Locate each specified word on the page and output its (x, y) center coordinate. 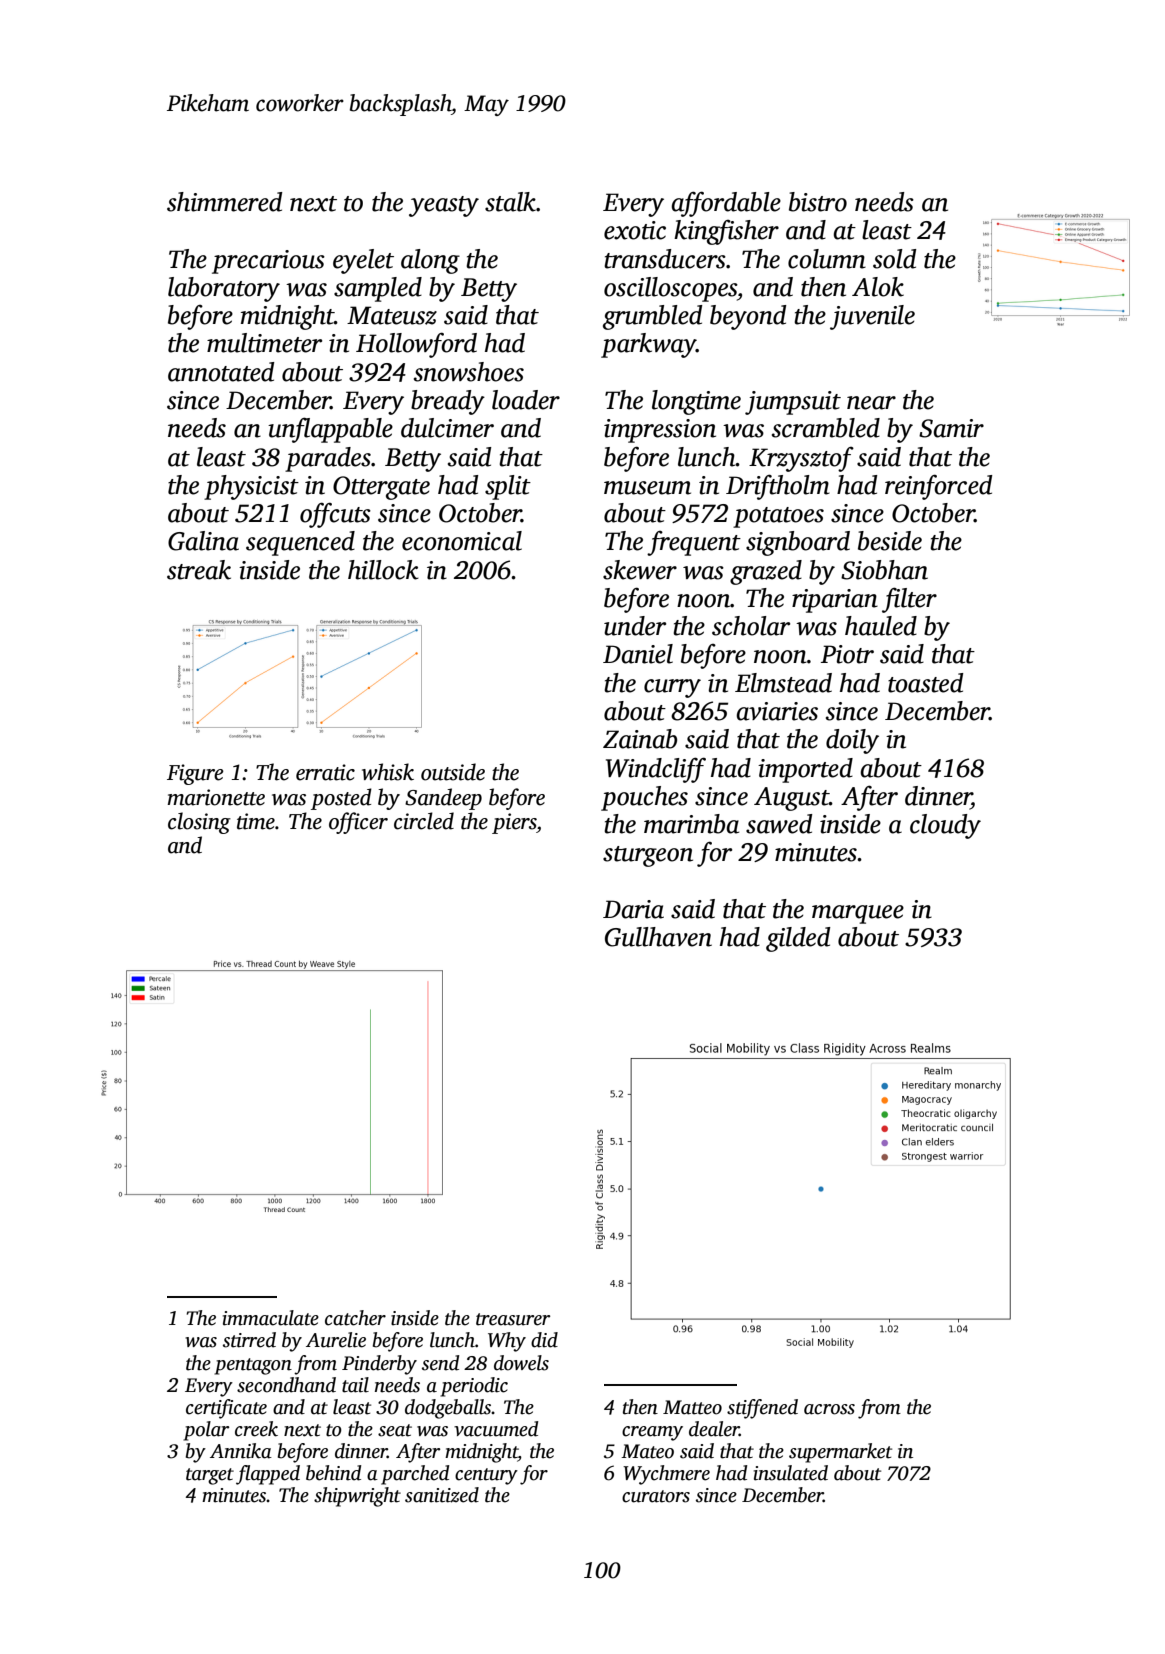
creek (256, 1429)
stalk (510, 202)
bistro (818, 202)
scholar (751, 626)
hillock (383, 570)
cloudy (945, 826)
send (440, 1363)
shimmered (224, 202)
